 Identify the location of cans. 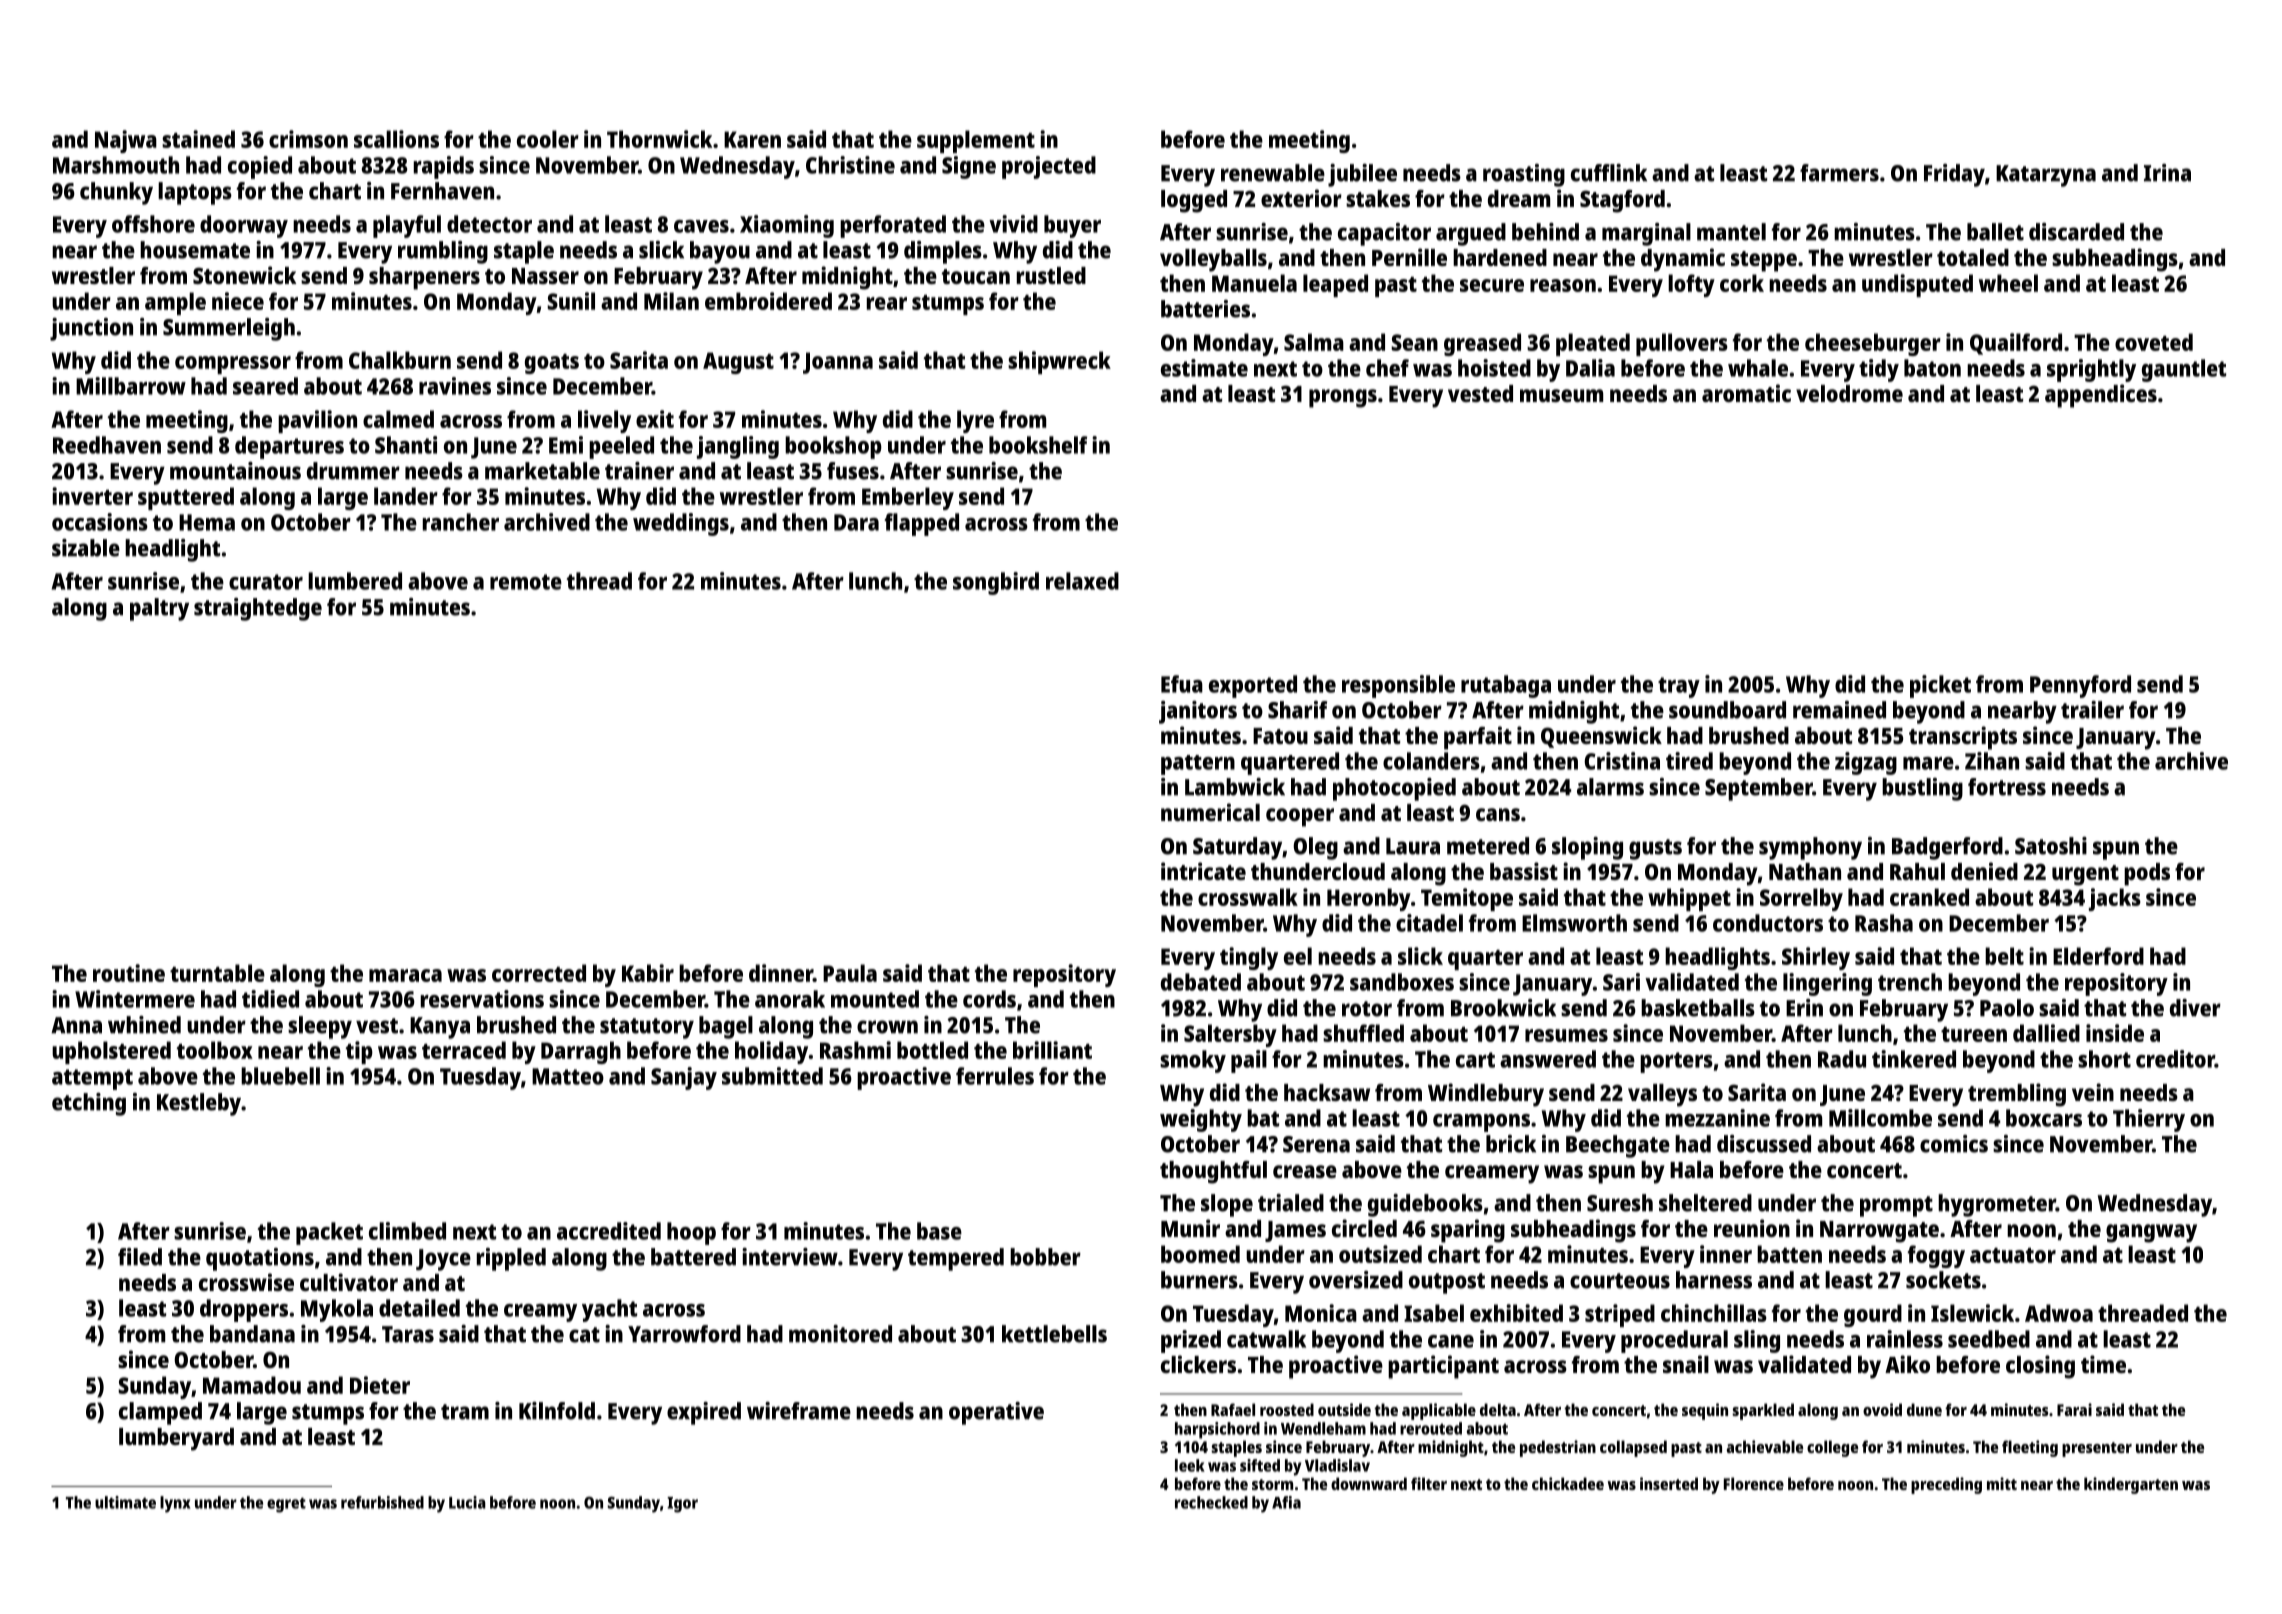
(1498, 814).
